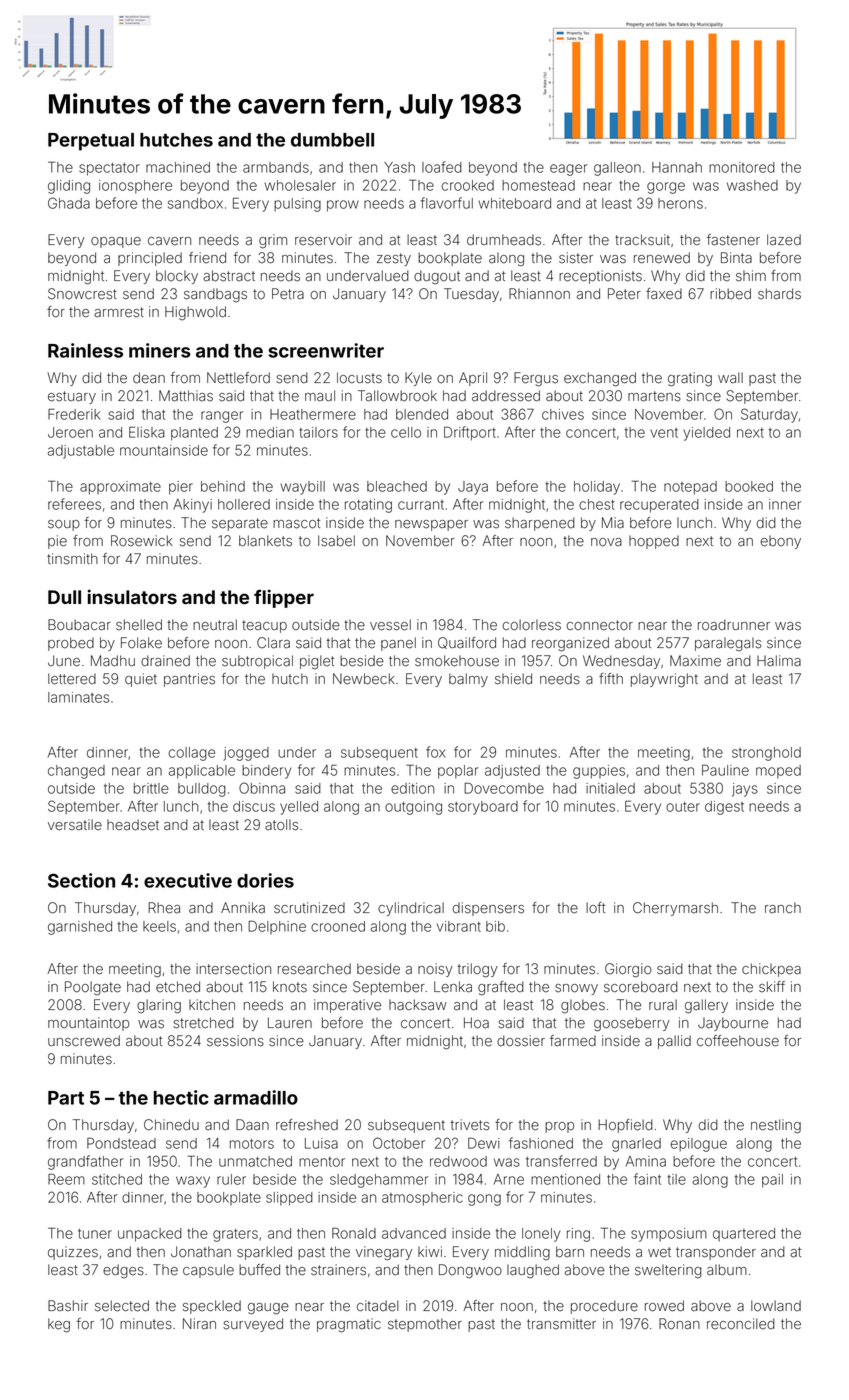  I want to click on Perpetual, so click(91, 142).
